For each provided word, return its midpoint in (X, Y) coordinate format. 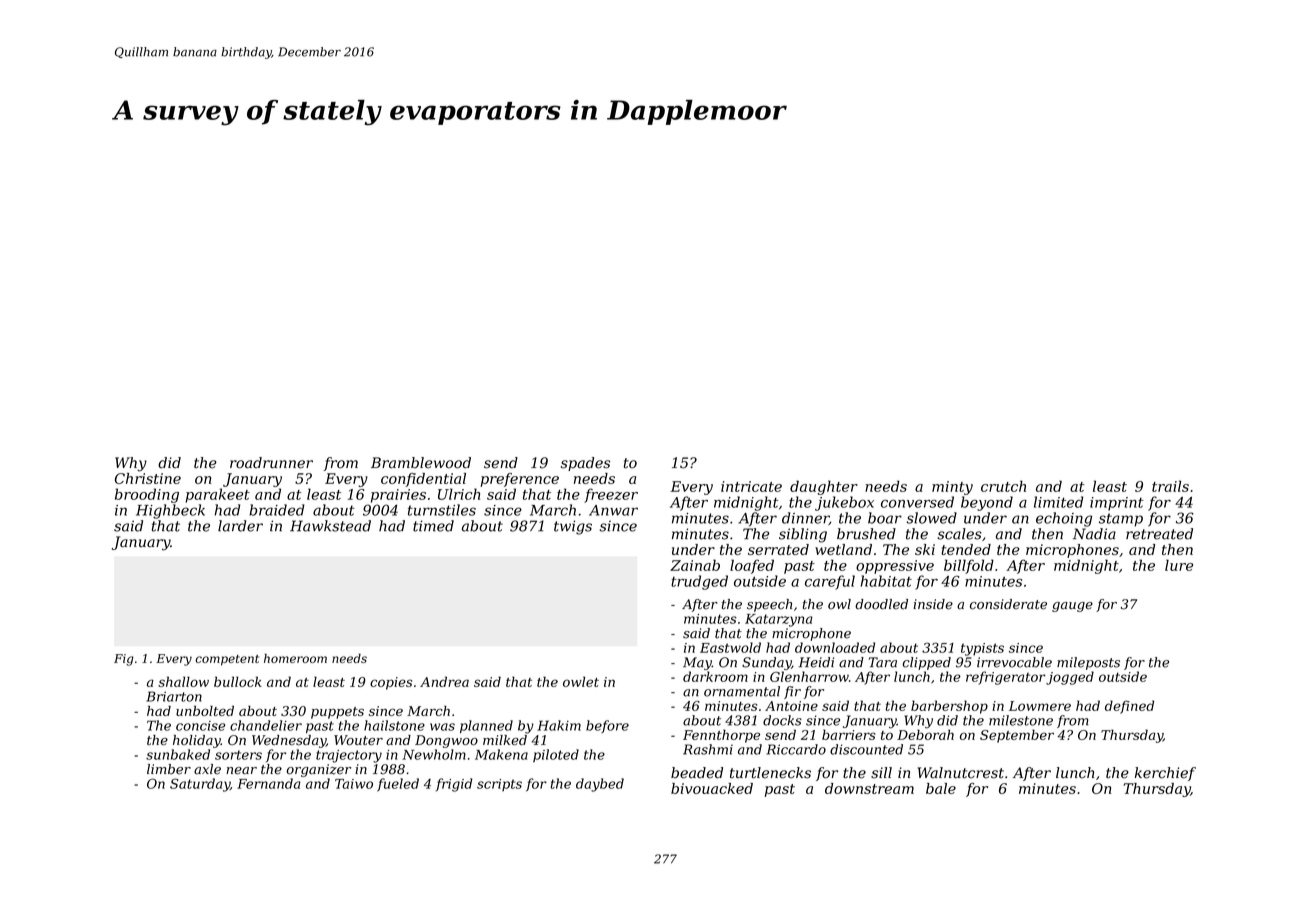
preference (520, 480)
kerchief (1165, 774)
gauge (1072, 607)
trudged (699, 582)
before (607, 726)
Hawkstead (330, 526)
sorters (238, 755)
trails (1170, 486)
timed (433, 526)
